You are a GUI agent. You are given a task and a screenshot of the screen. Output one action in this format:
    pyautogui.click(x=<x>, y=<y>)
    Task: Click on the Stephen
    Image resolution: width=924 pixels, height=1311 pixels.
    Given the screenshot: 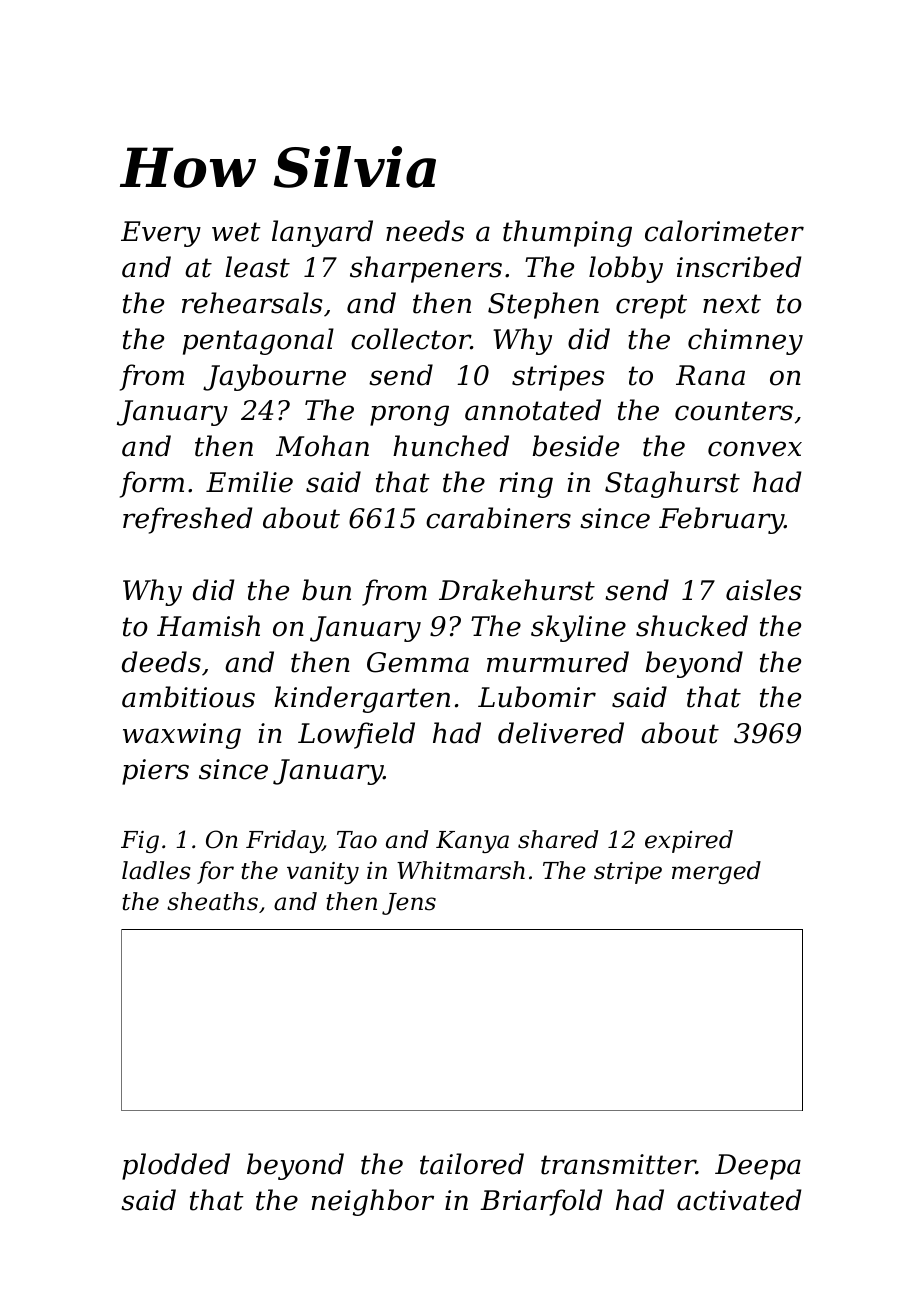 What is the action you would take?
    pyautogui.click(x=543, y=305)
